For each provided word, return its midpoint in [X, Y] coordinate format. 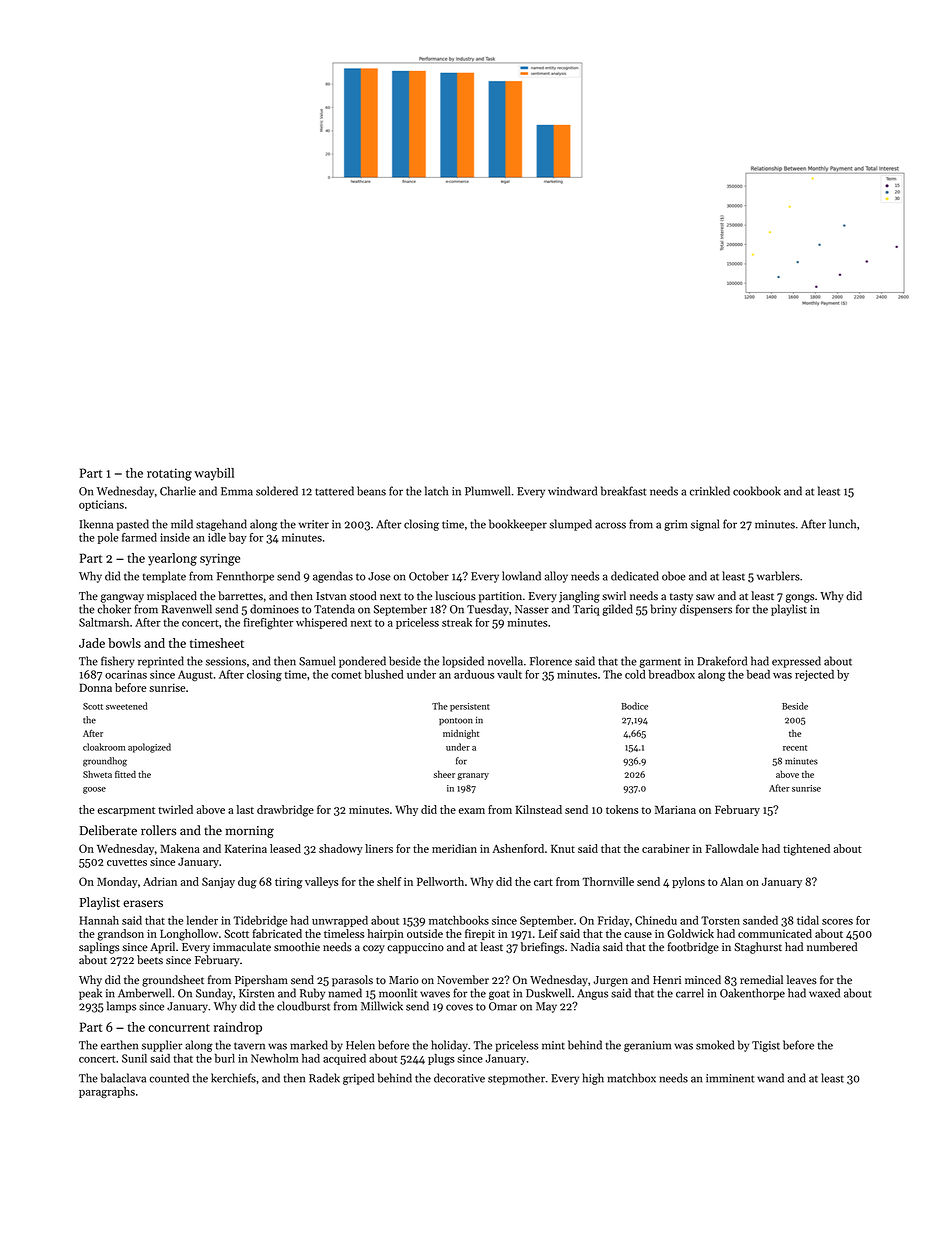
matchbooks [459, 920]
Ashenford [518, 848]
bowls [124, 643]
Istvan [331, 596]
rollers [159, 830]
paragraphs [107, 1092]
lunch [842, 524]
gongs [800, 598]
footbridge [693, 948]
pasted [133, 525]
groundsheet [173, 981]
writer [314, 524]
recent [795, 748]
